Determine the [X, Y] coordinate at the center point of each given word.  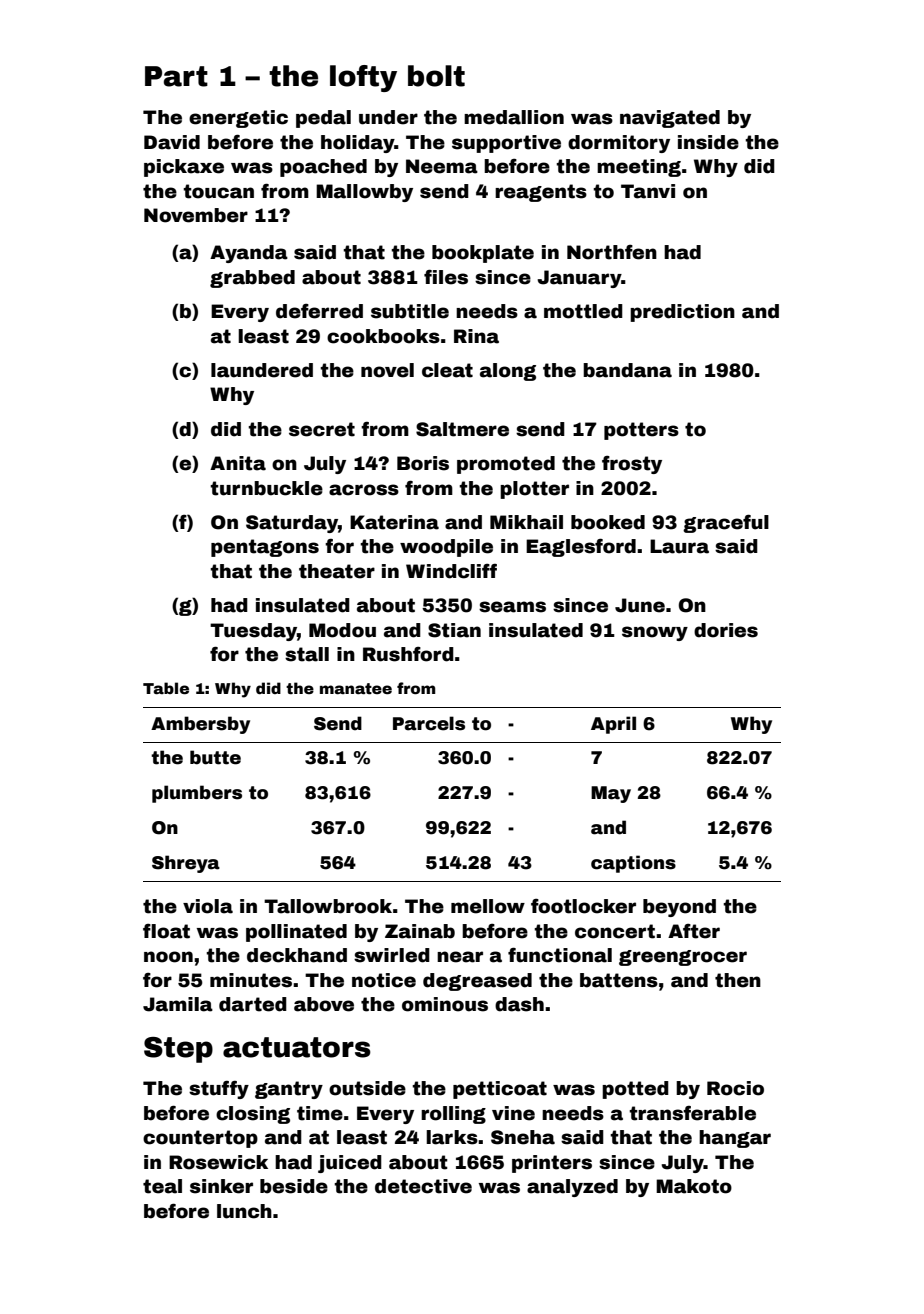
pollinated [296, 933]
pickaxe [184, 168]
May [611, 794]
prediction [682, 313]
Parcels [429, 723]
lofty [363, 78]
